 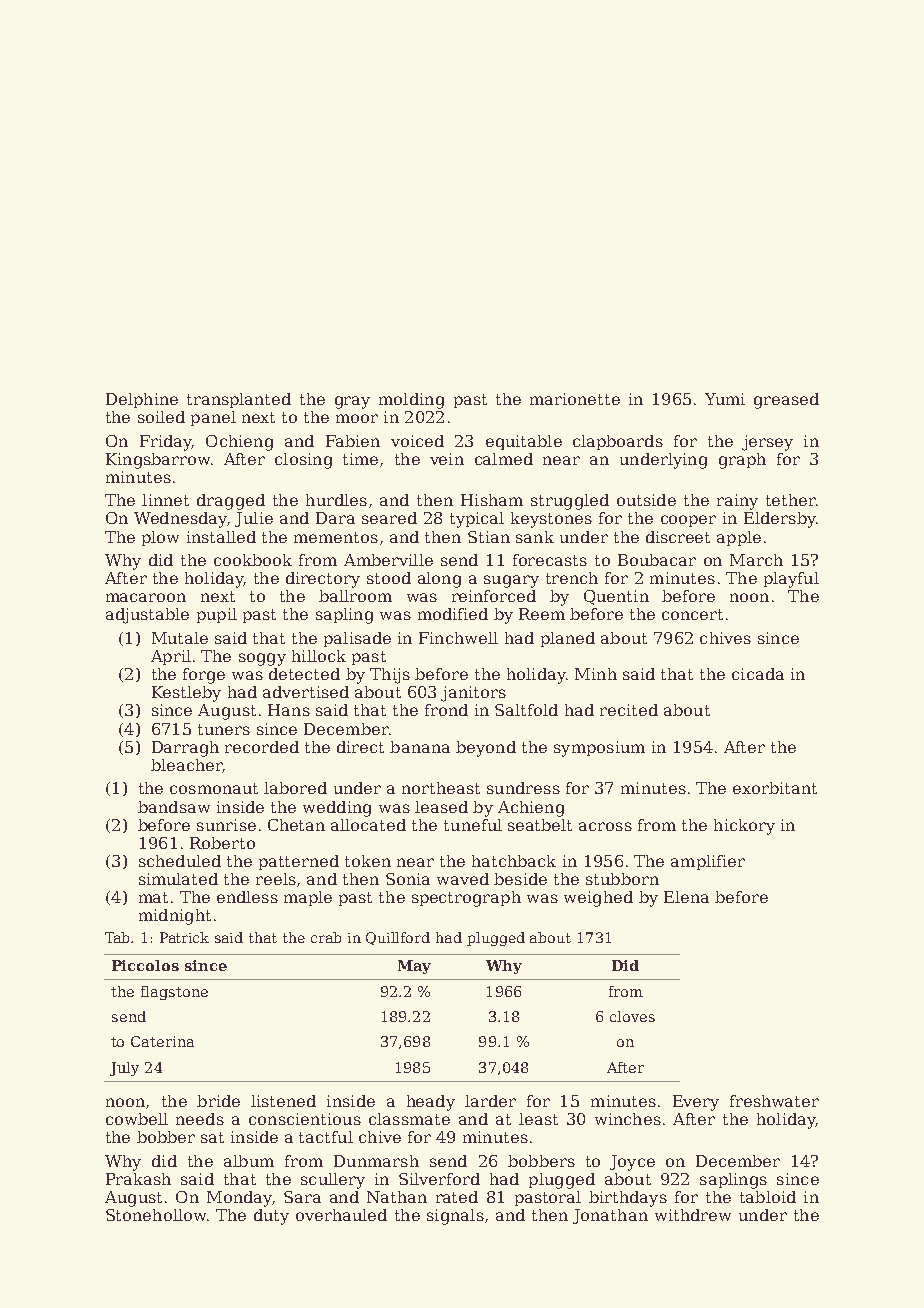 I want to click on album, so click(x=249, y=1161).
